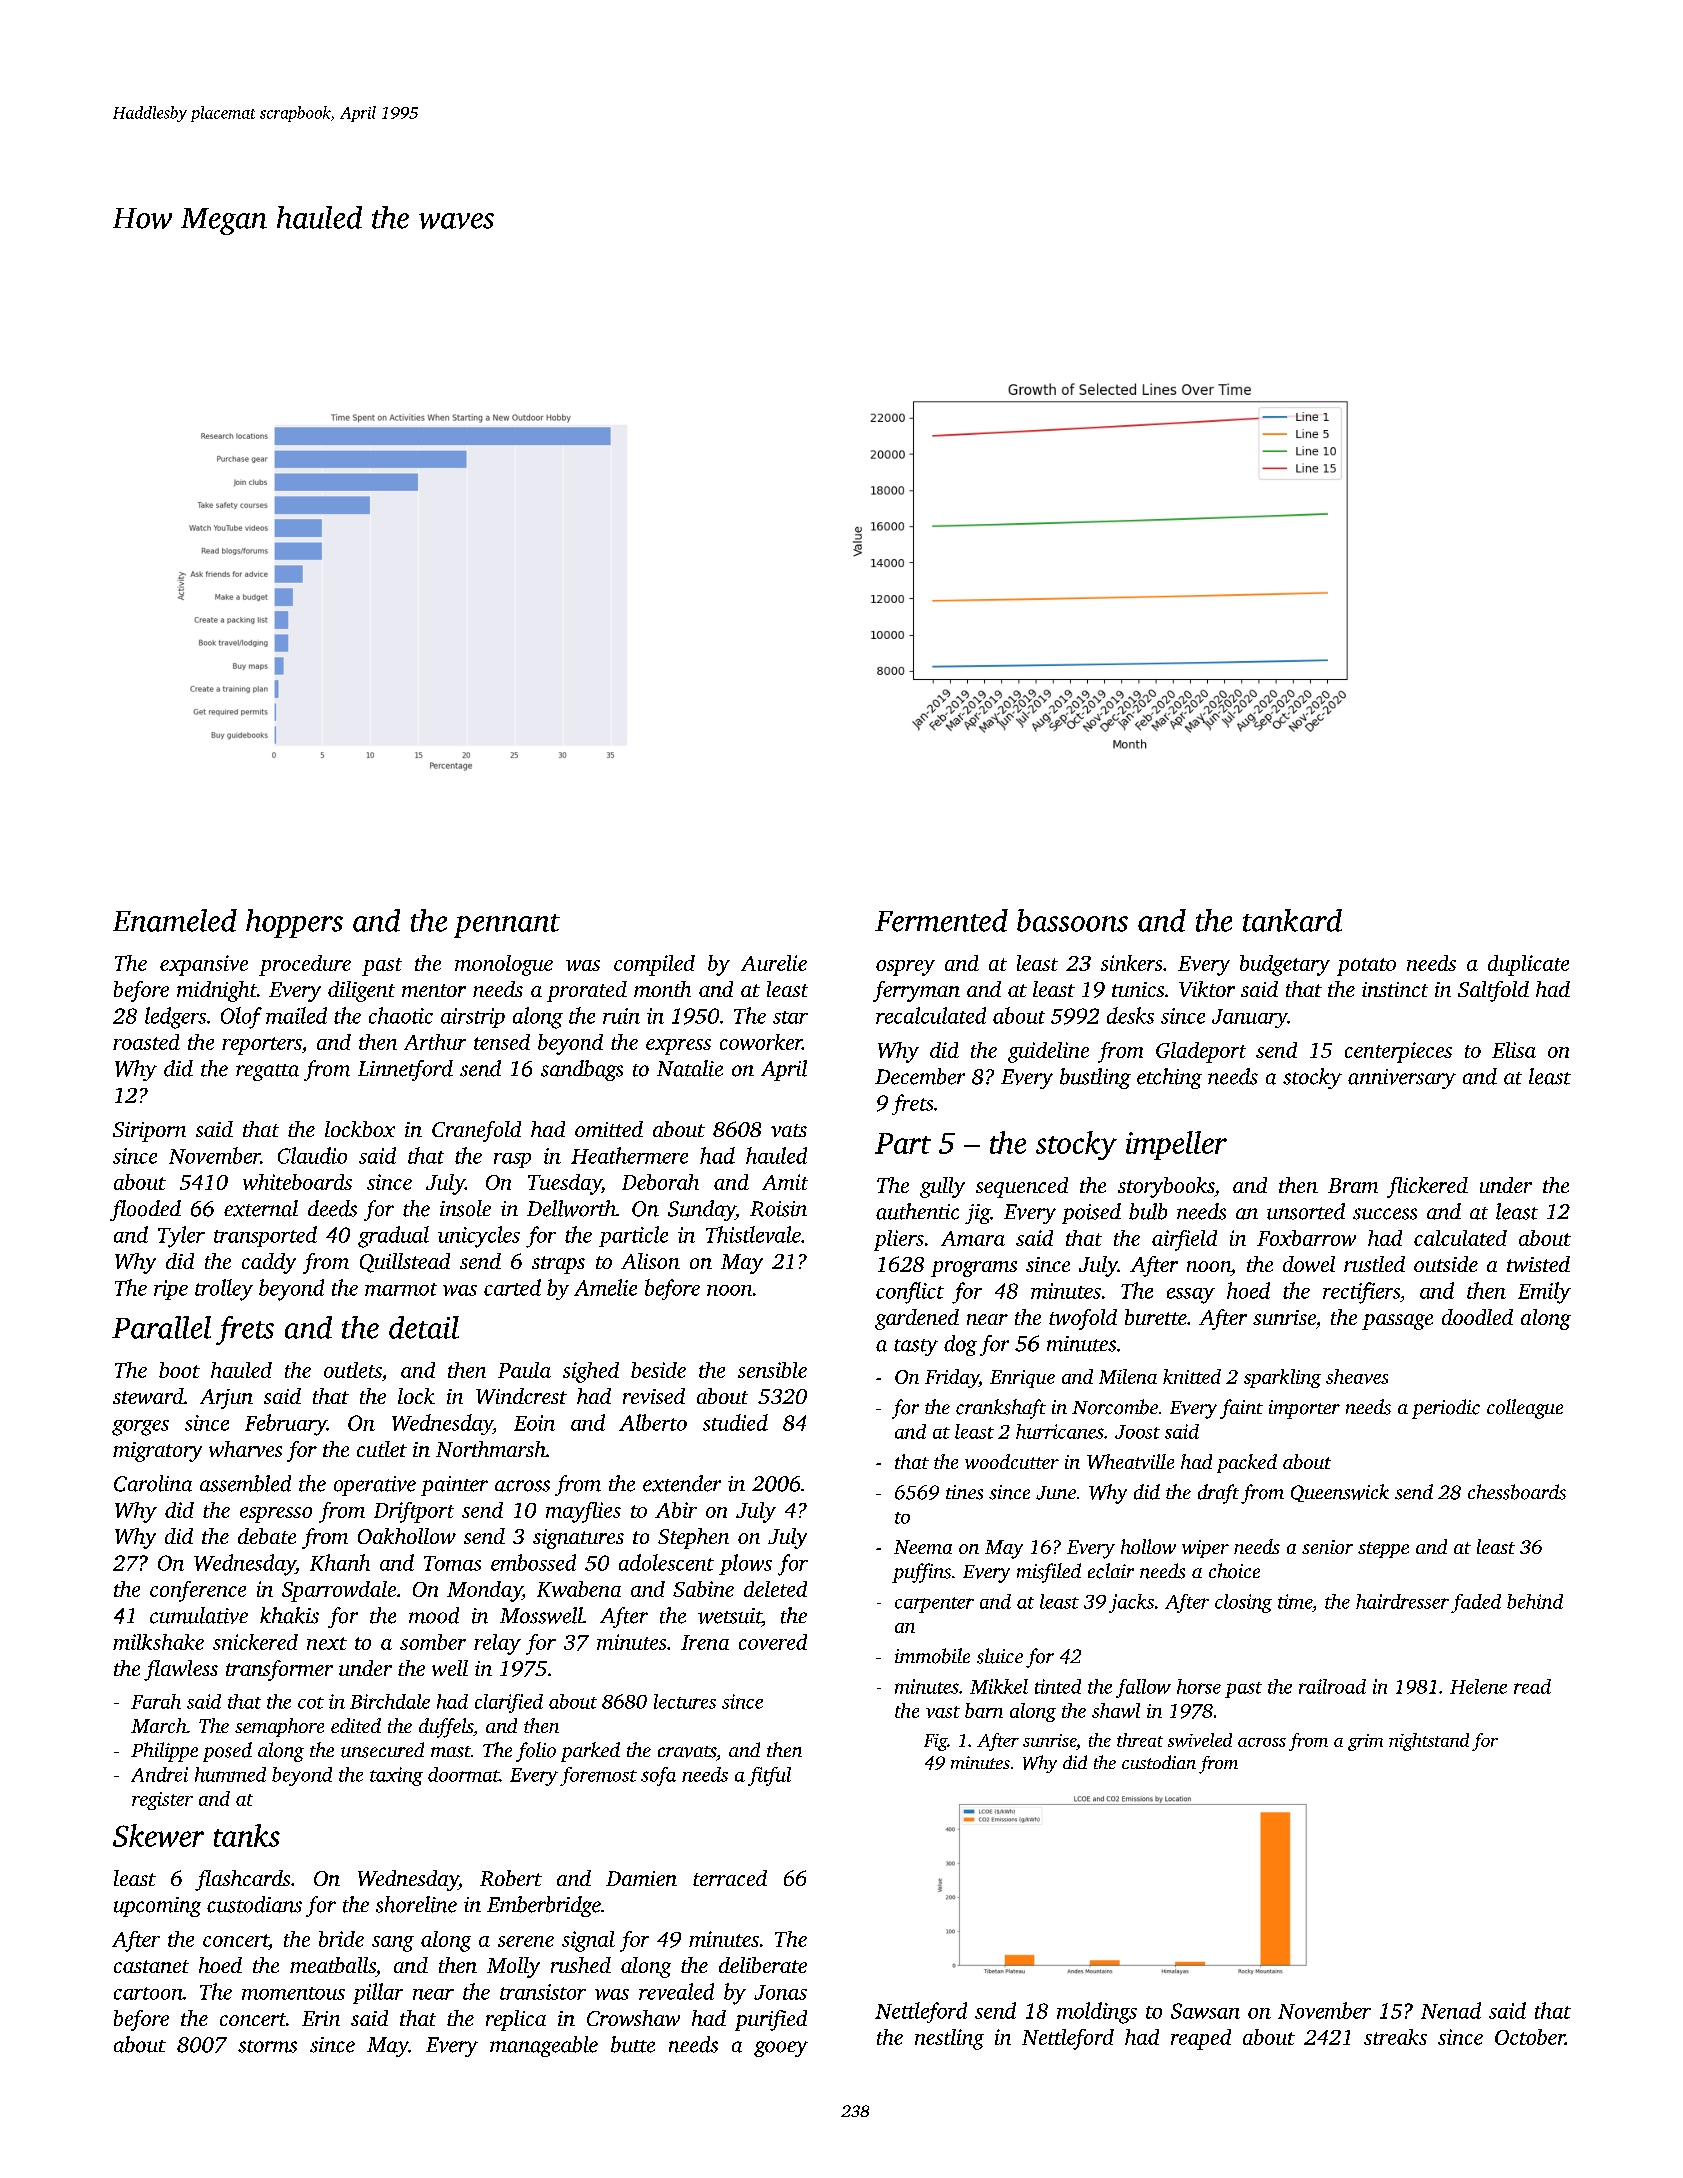 This document has width=1683, height=2178. I want to click on essay, so click(1191, 1296).
